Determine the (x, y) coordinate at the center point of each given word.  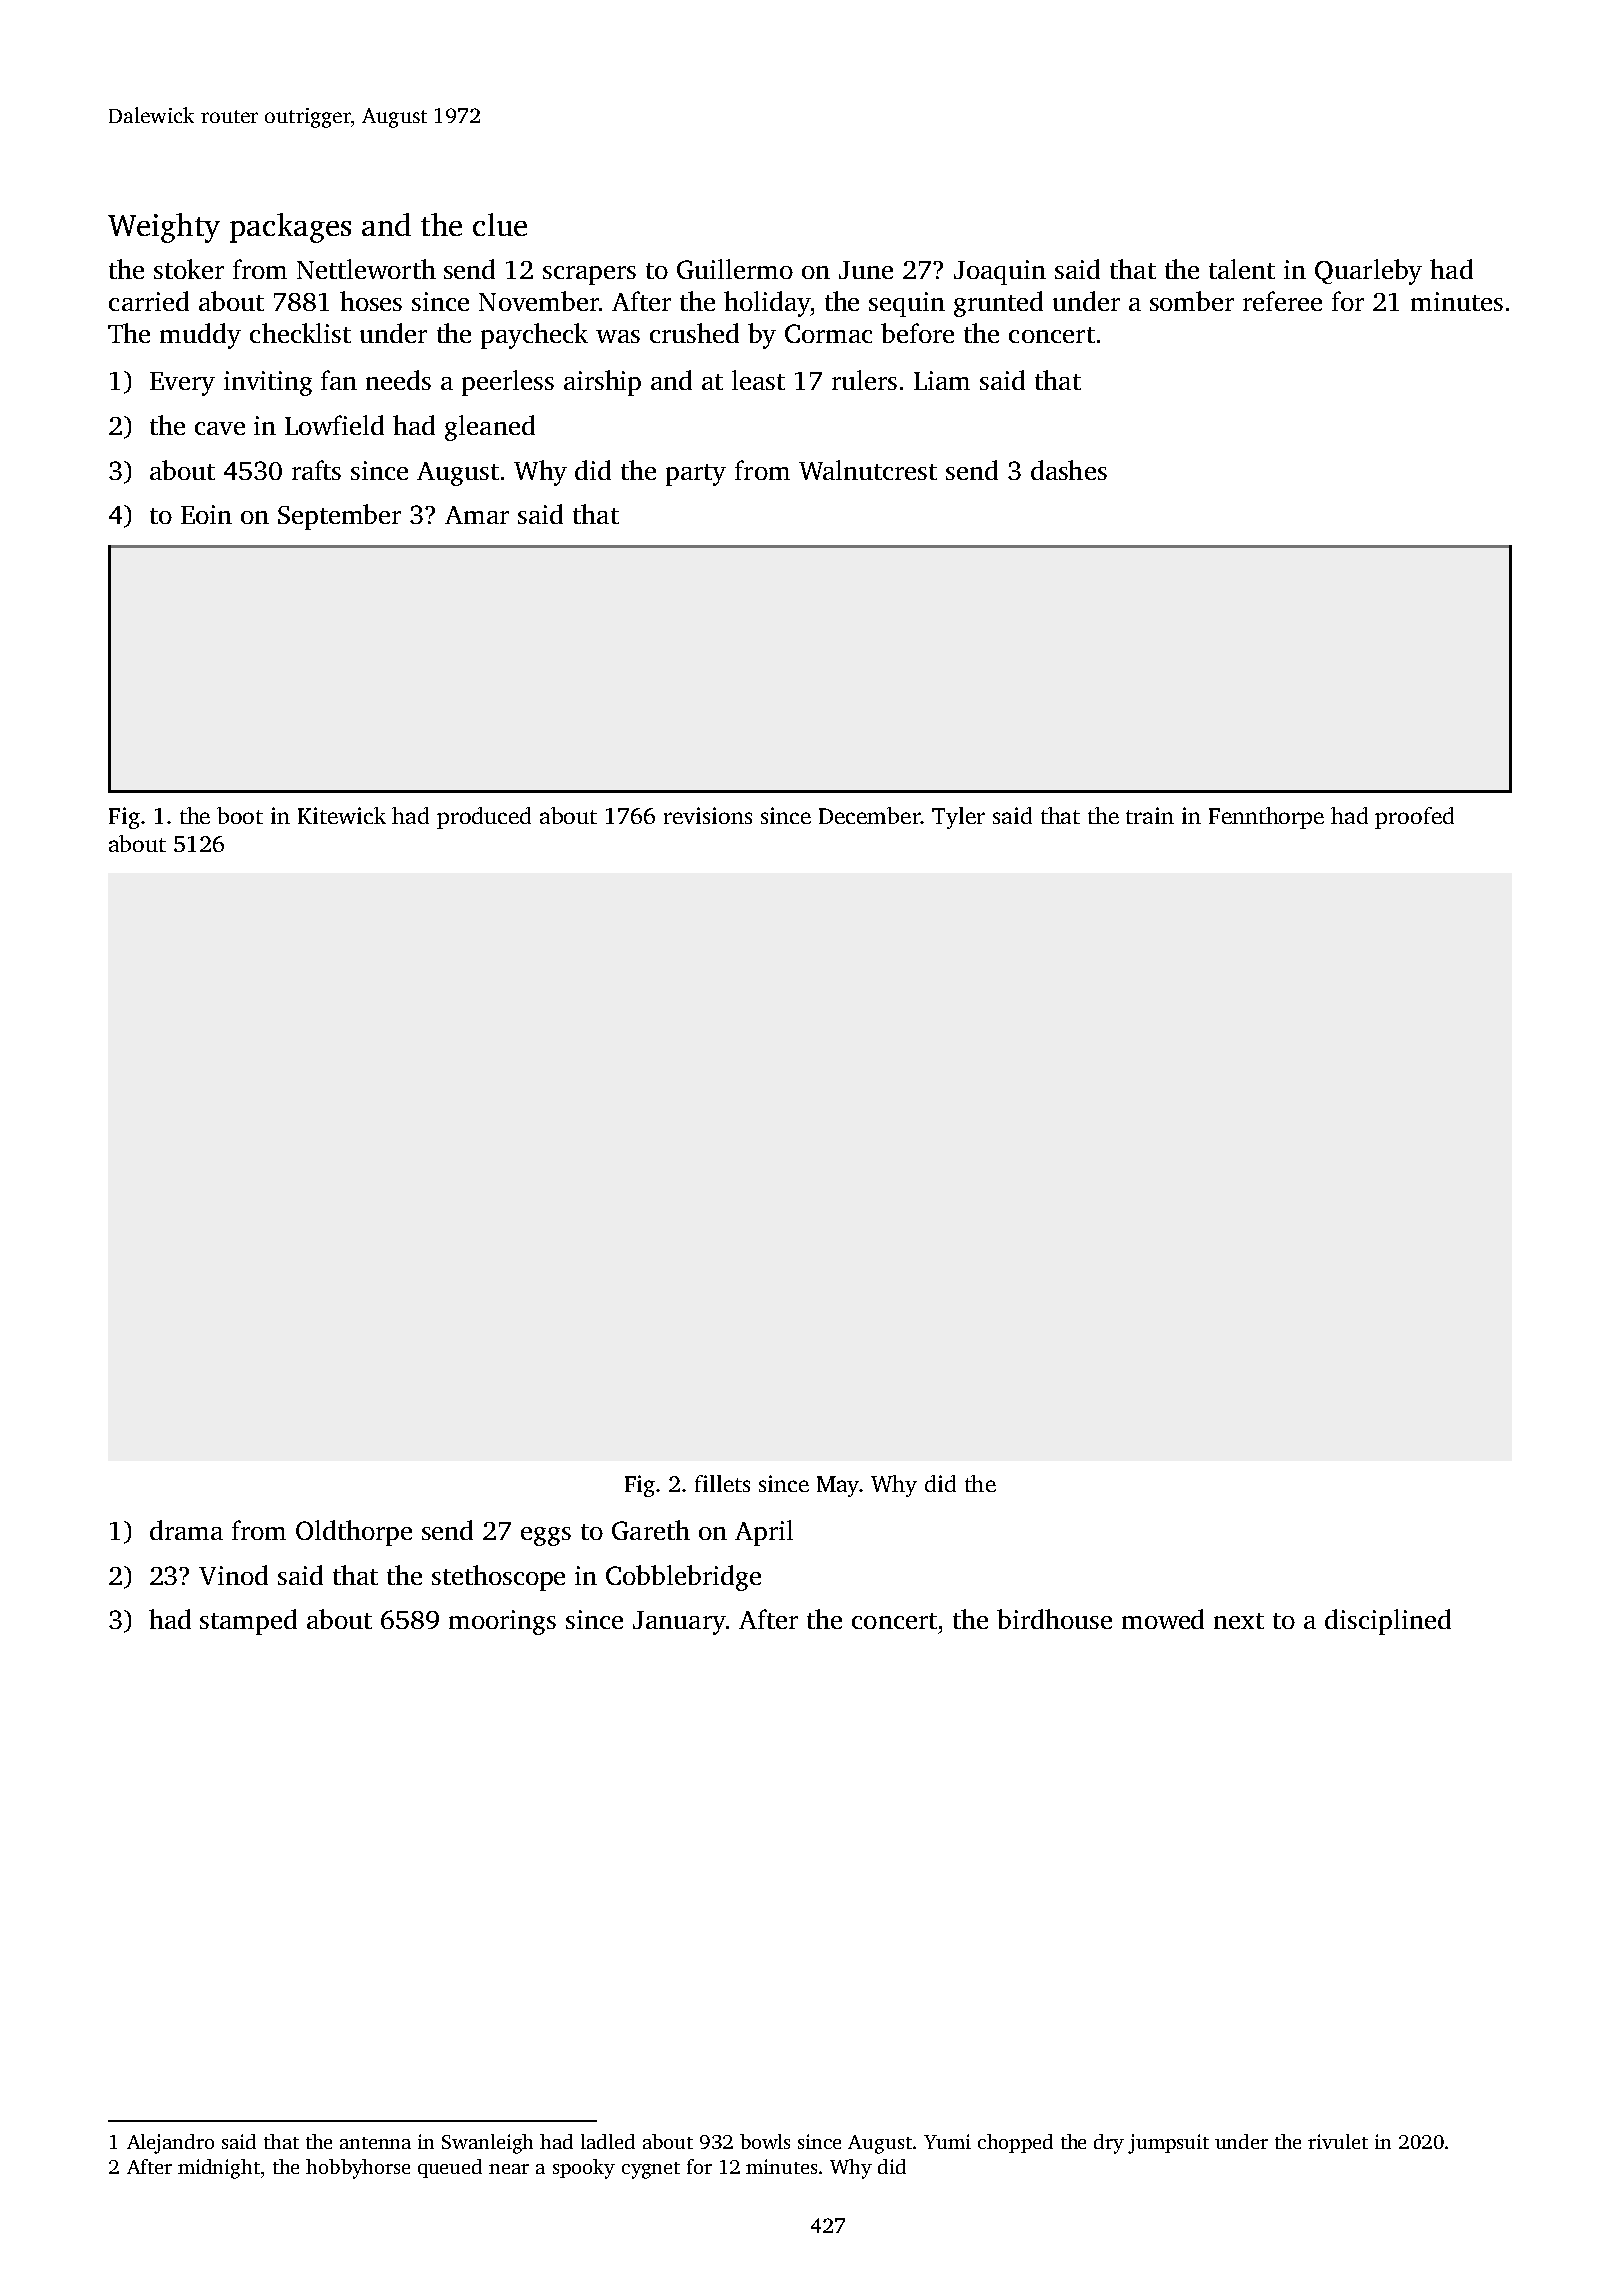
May (838, 1486)
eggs (546, 1536)
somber (1192, 301)
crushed (694, 333)
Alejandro (170, 2144)
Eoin (206, 514)
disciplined (1388, 1622)
